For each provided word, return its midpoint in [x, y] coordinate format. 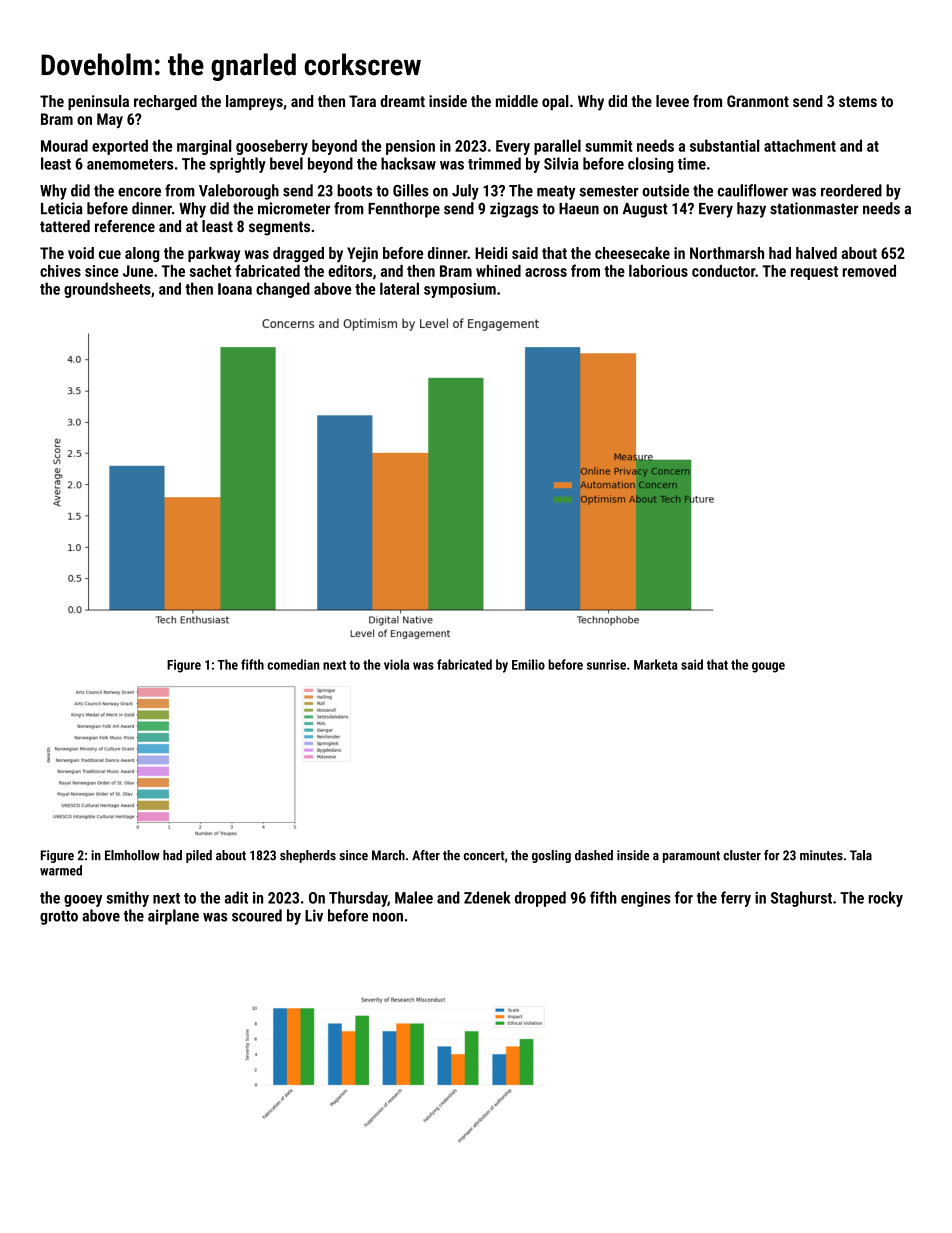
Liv [314, 915]
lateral [399, 288]
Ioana [235, 289]
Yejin [362, 255]
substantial [725, 145]
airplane [173, 917]
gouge [768, 667]
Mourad [64, 145]
